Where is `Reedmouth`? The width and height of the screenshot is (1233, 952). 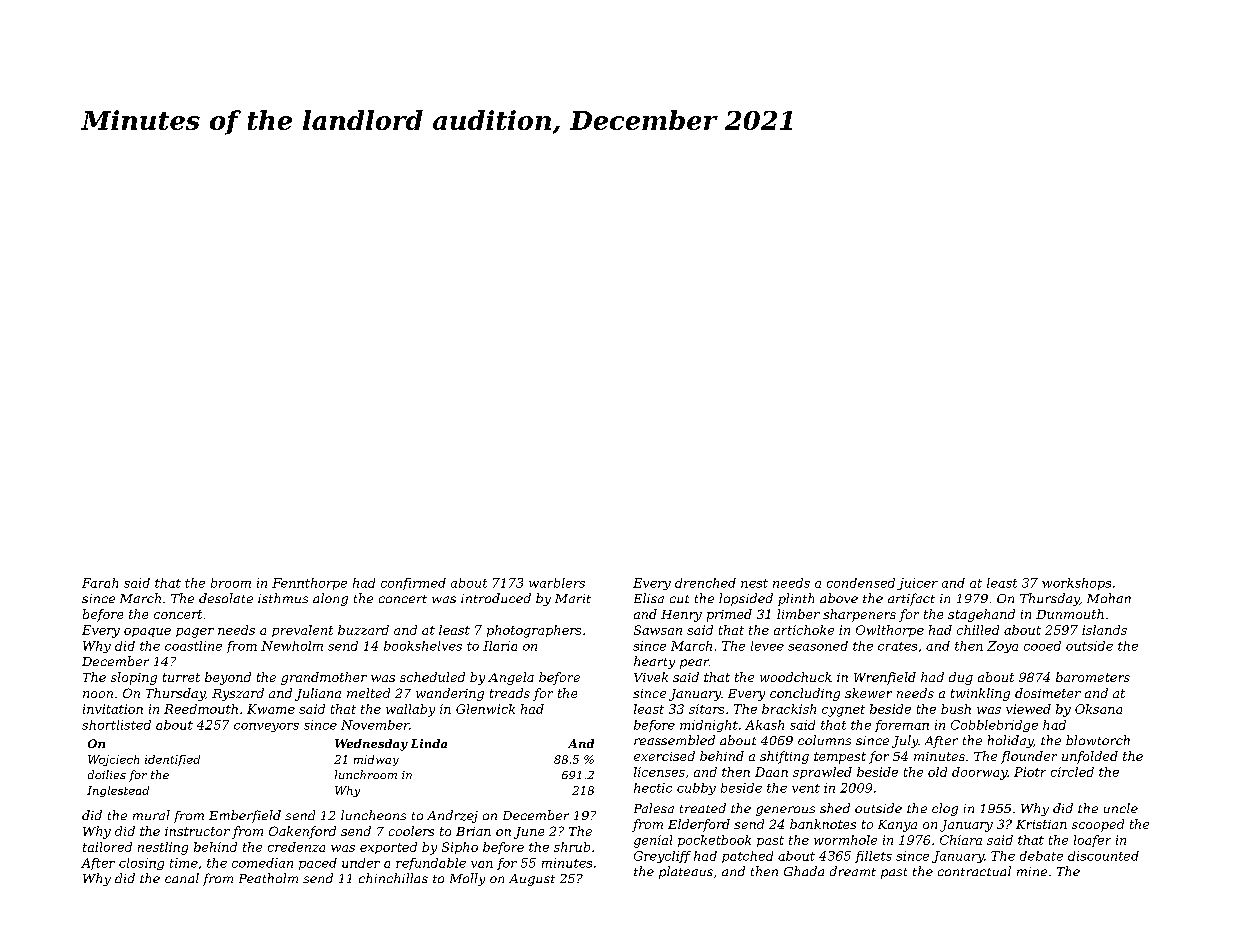
Reedmouth is located at coordinates (201, 709).
